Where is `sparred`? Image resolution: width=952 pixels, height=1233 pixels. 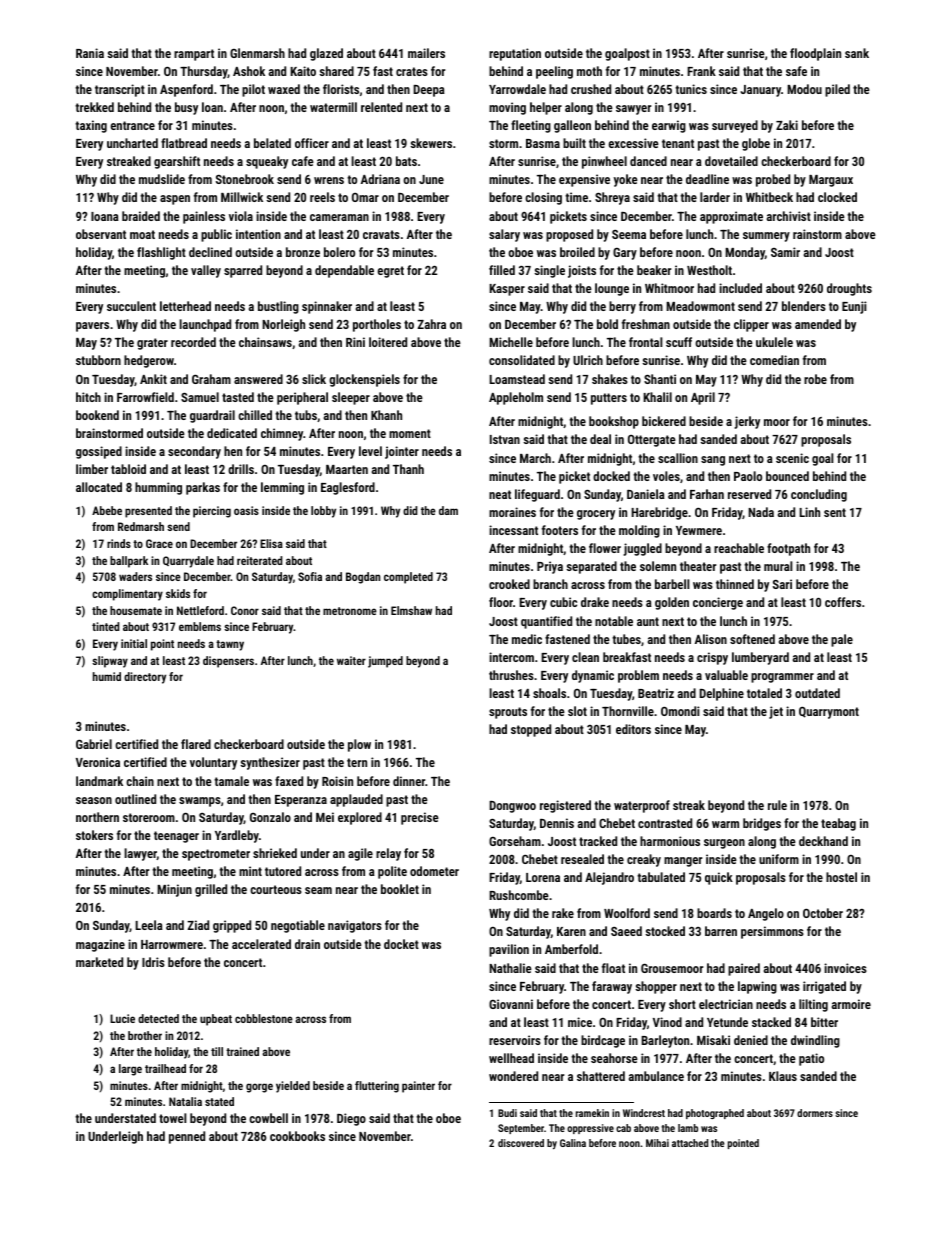
sparred is located at coordinates (243, 271).
